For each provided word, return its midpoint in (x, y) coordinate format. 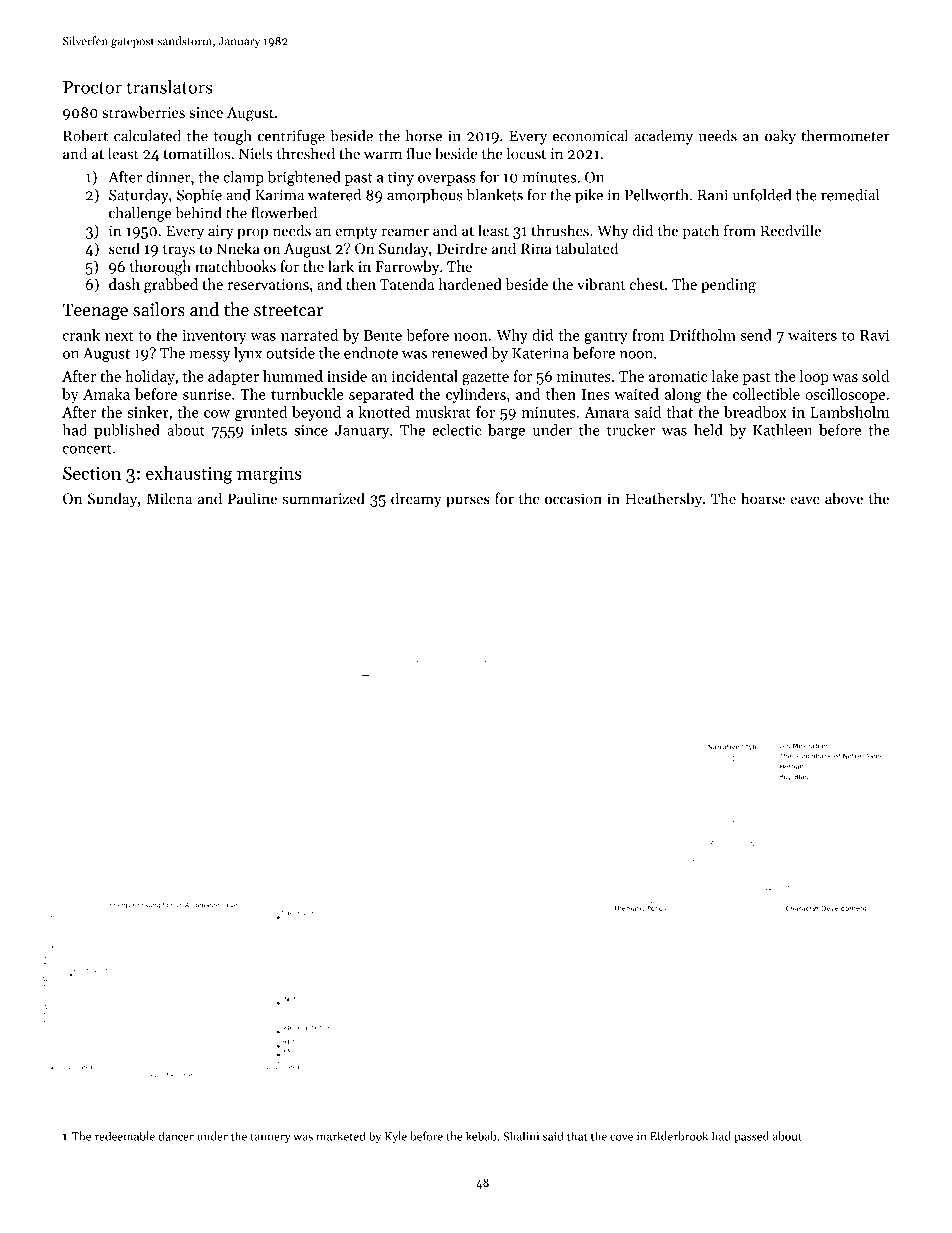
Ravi (874, 335)
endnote (371, 353)
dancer (176, 1136)
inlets (269, 430)
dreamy (416, 500)
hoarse (763, 498)
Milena (169, 498)
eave (805, 500)
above (844, 498)
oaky (780, 137)
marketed (341, 1136)
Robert (85, 135)
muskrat (443, 412)
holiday (150, 377)
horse (424, 135)
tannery (270, 1138)
